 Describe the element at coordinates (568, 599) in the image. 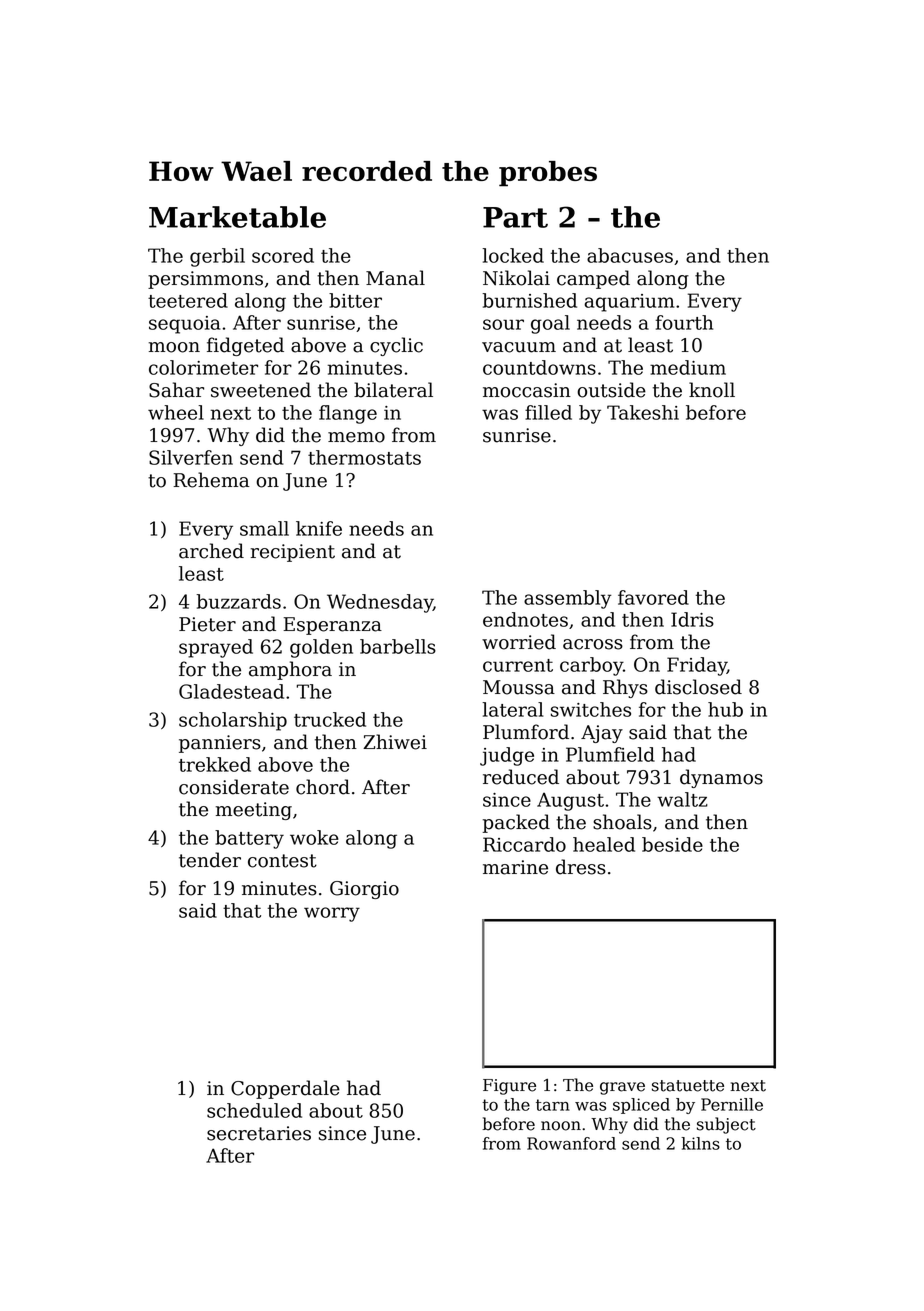

I see `assembly` at that location.
